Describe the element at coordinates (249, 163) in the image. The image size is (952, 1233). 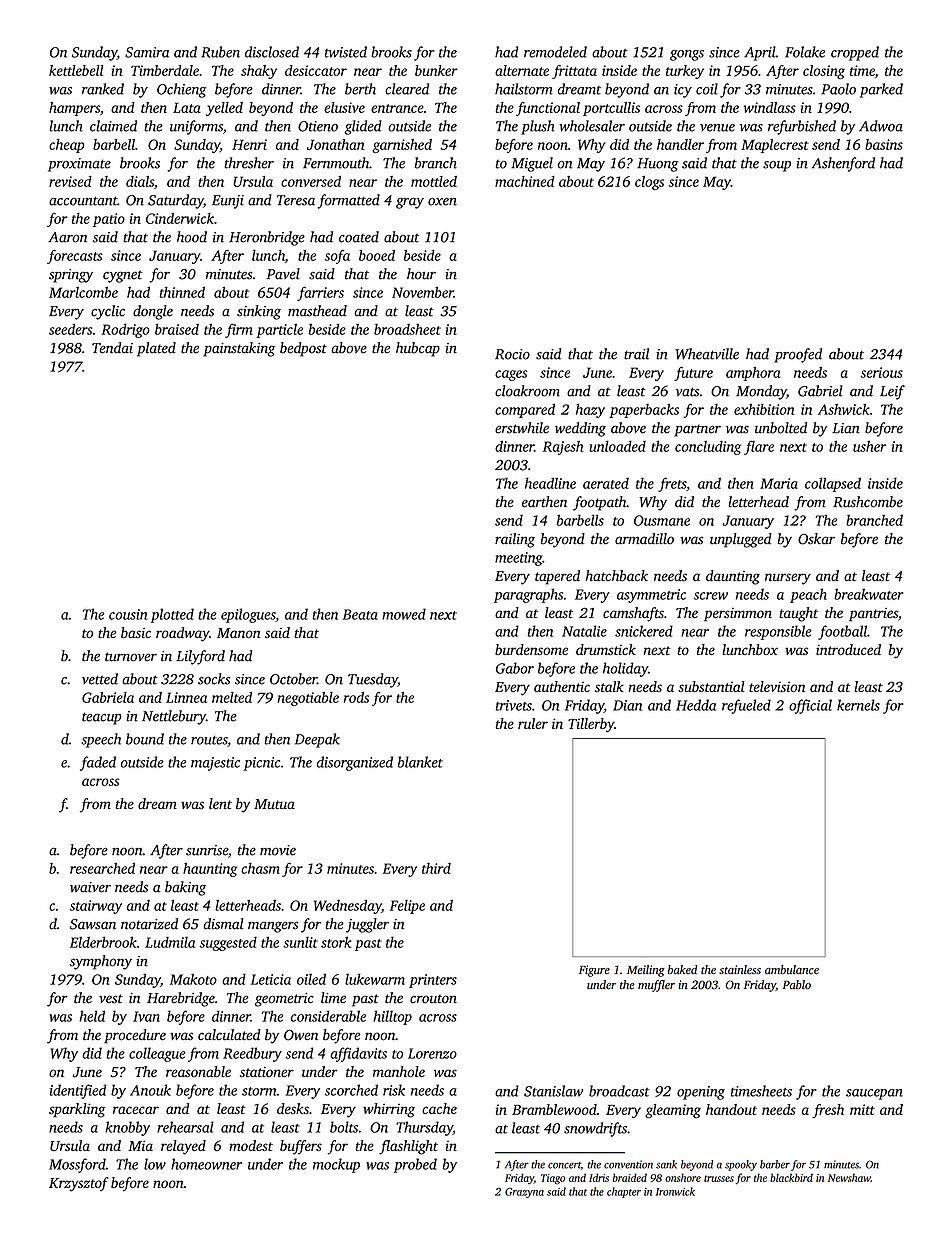
I see `thresher` at that location.
